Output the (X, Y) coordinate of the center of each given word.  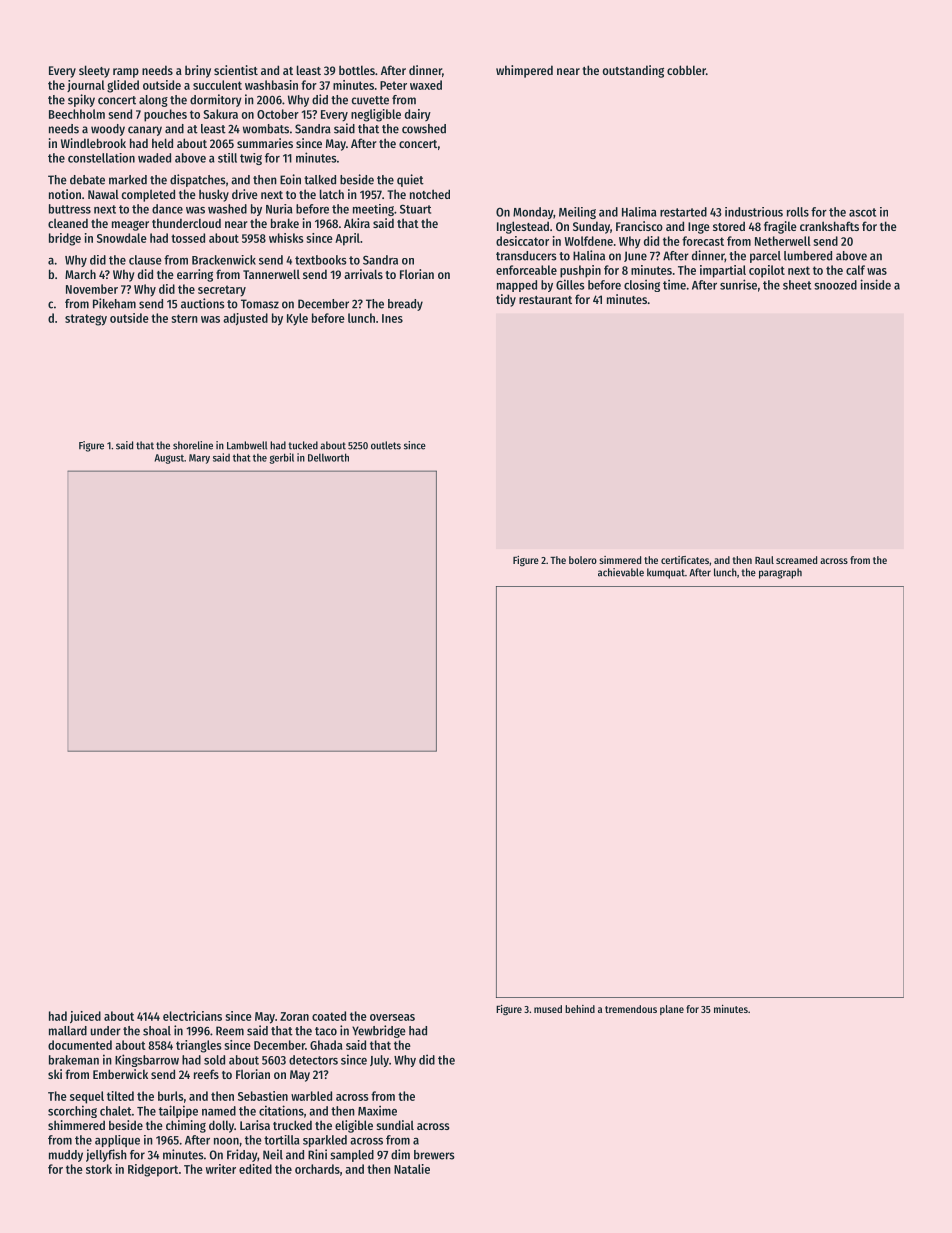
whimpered (524, 71)
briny (198, 71)
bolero (583, 560)
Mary (199, 459)
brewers (434, 1155)
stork (99, 1169)
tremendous (631, 1009)
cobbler (686, 70)
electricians (192, 1016)
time (674, 284)
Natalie (412, 1169)
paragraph (780, 573)
